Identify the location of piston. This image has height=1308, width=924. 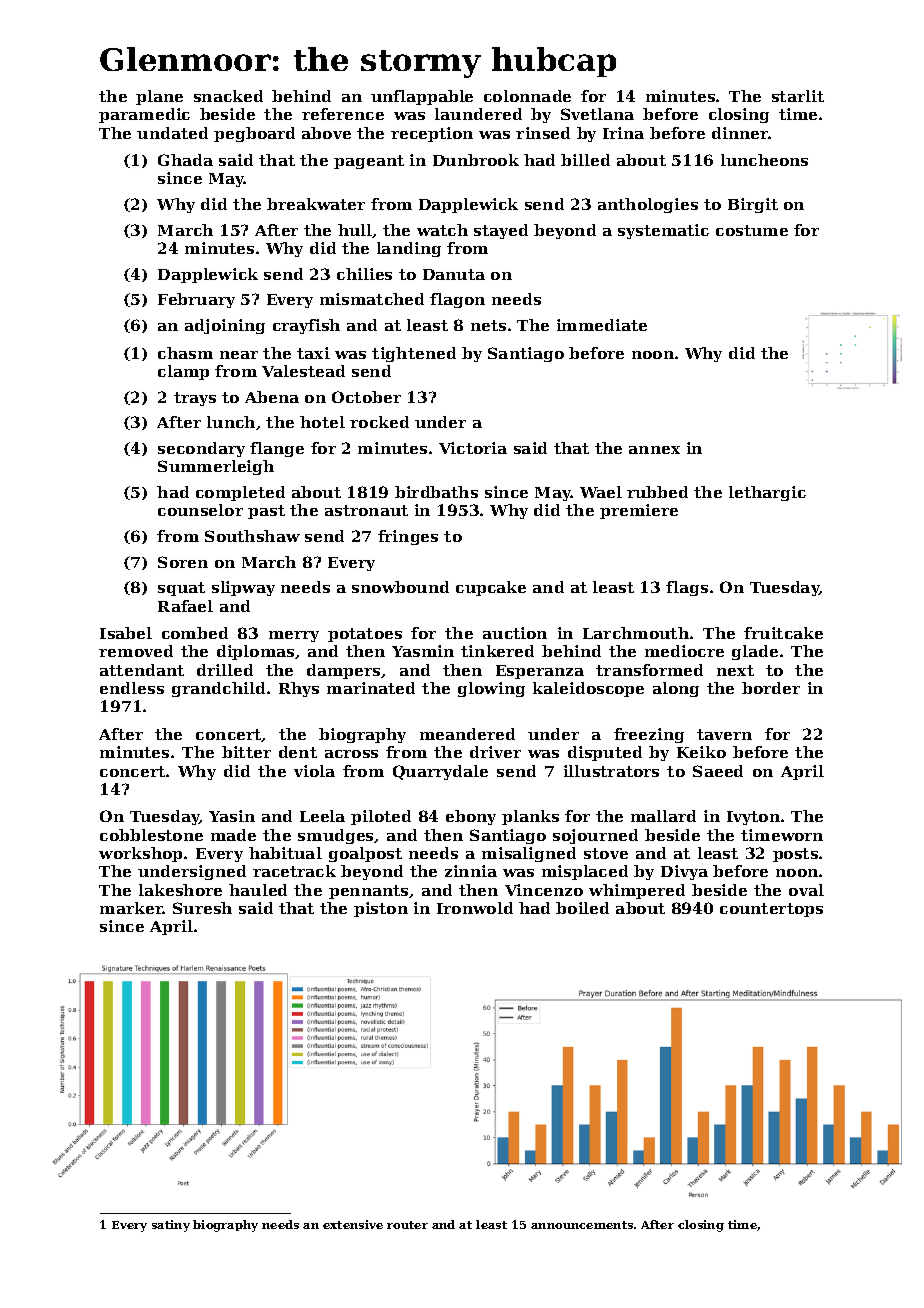
(381, 909).
